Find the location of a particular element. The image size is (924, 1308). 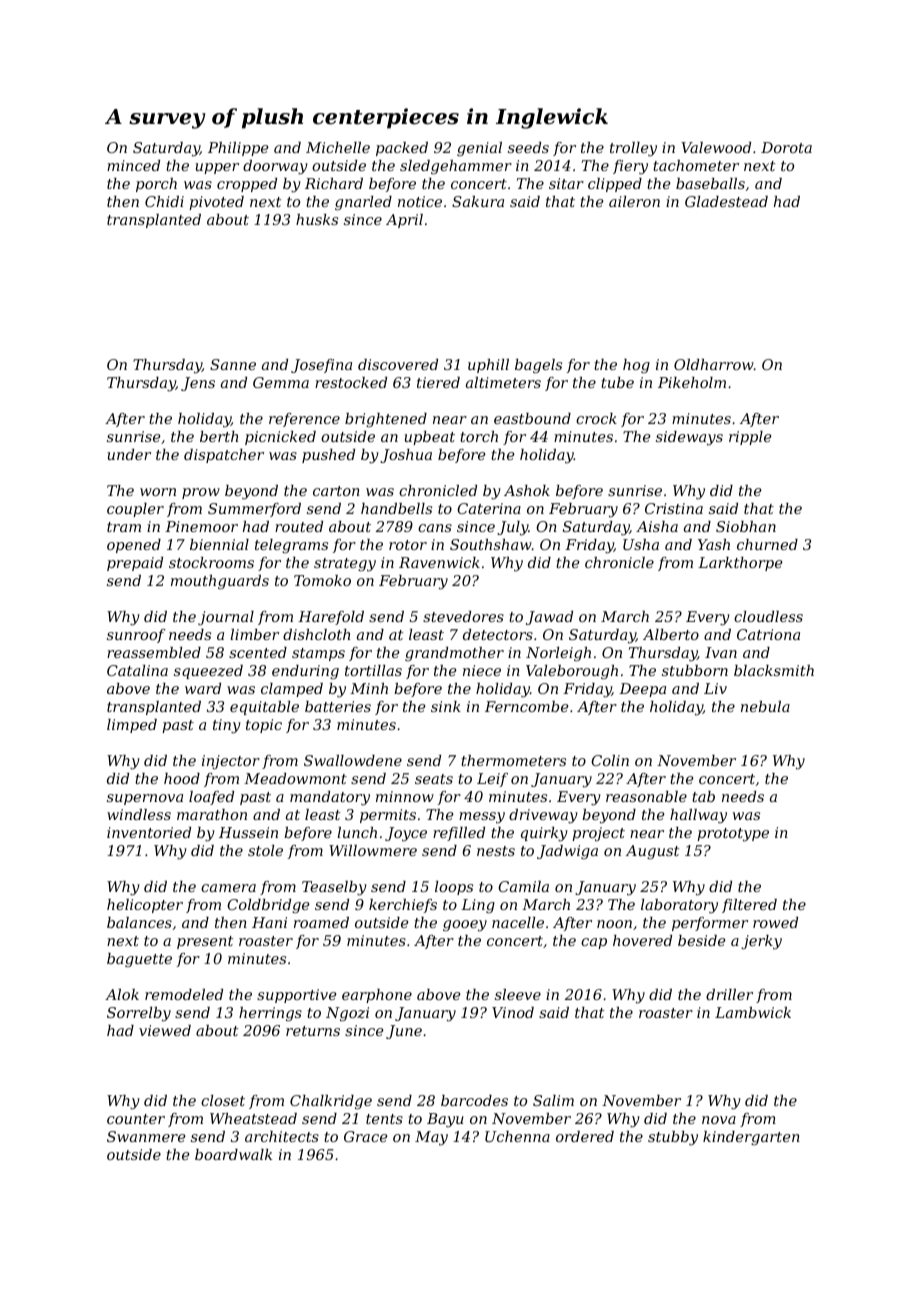

genial is located at coordinates (479, 149).
